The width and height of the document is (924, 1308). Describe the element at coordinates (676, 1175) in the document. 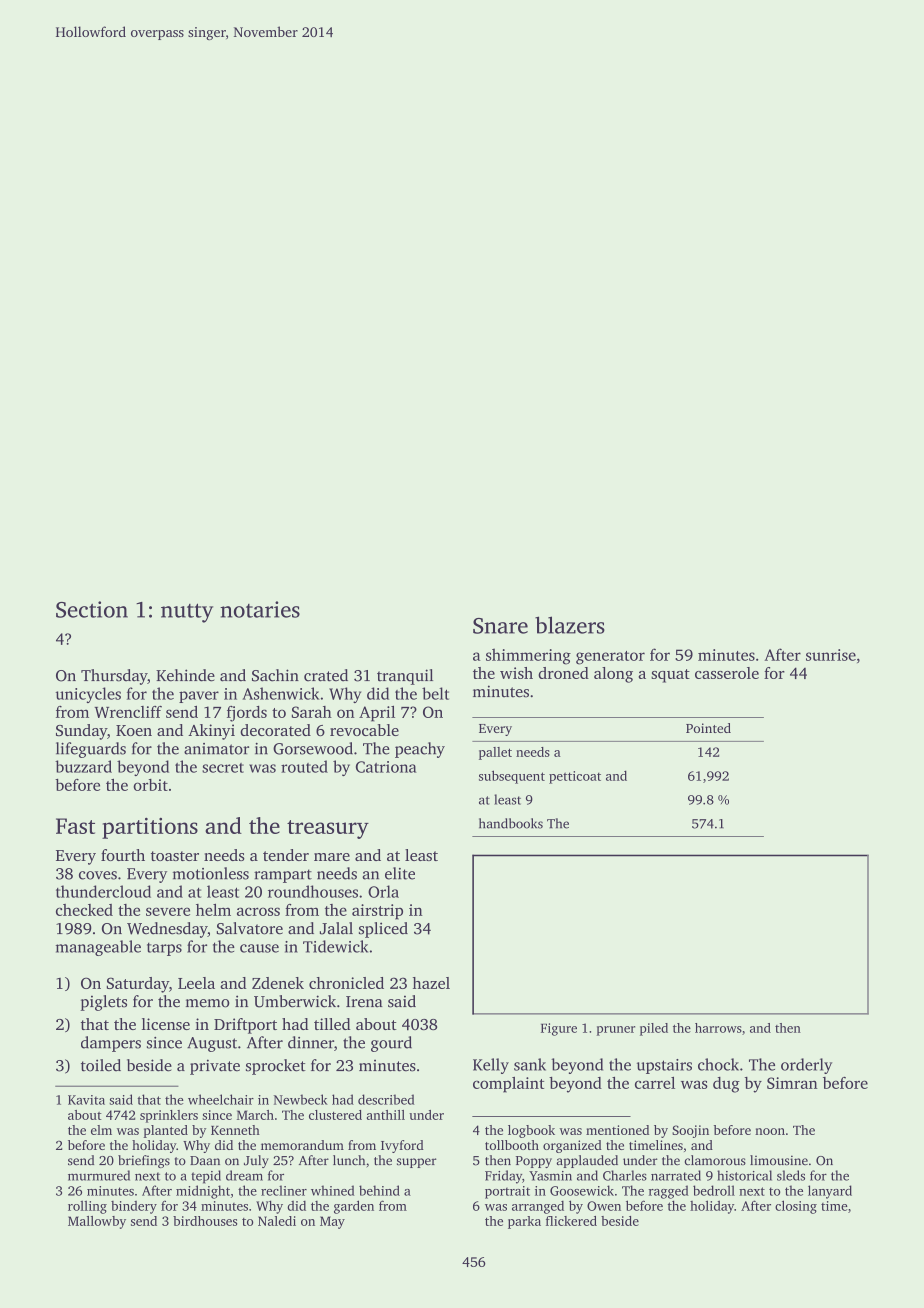

I see `narrated` at that location.
